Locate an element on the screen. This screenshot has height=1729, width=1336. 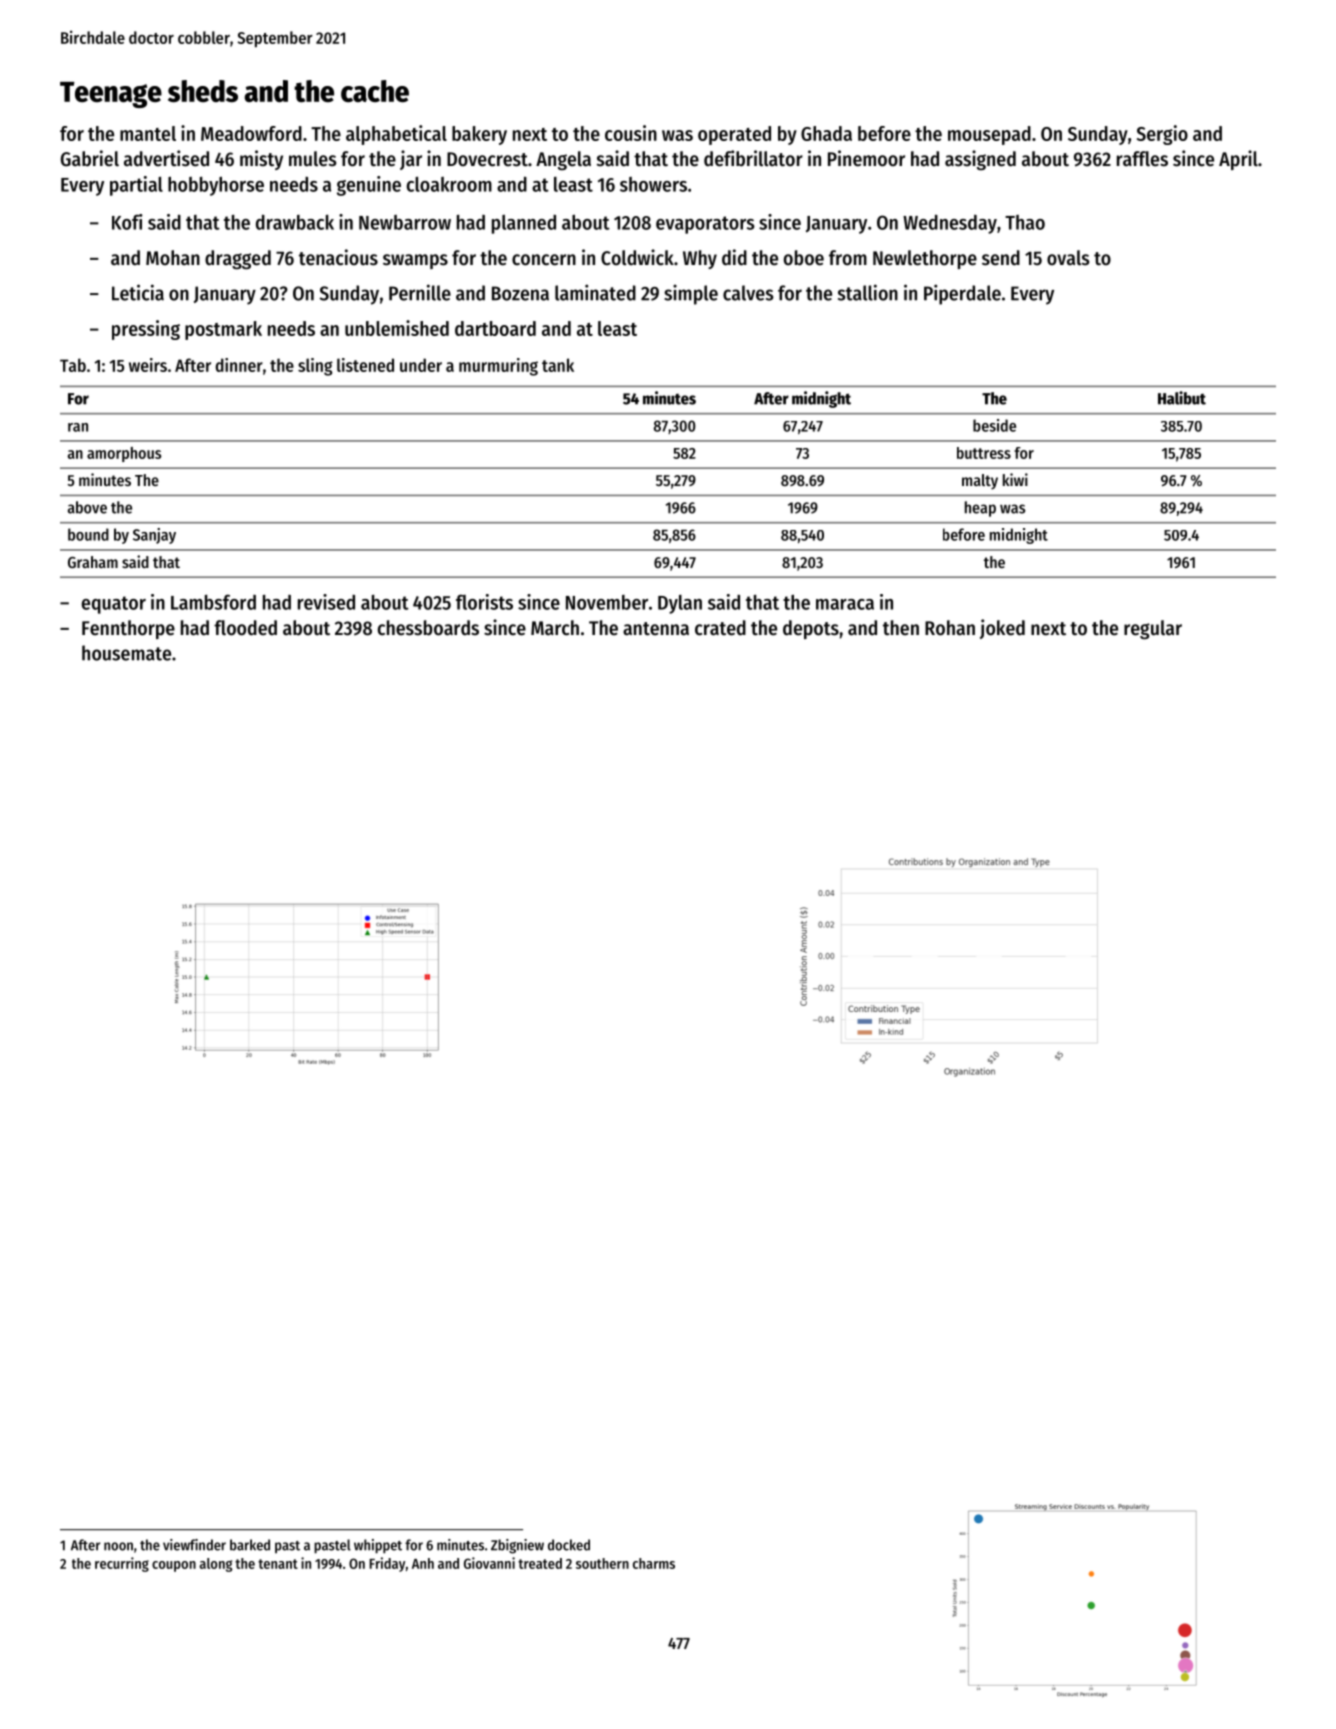
depots is located at coordinates (811, 629).
